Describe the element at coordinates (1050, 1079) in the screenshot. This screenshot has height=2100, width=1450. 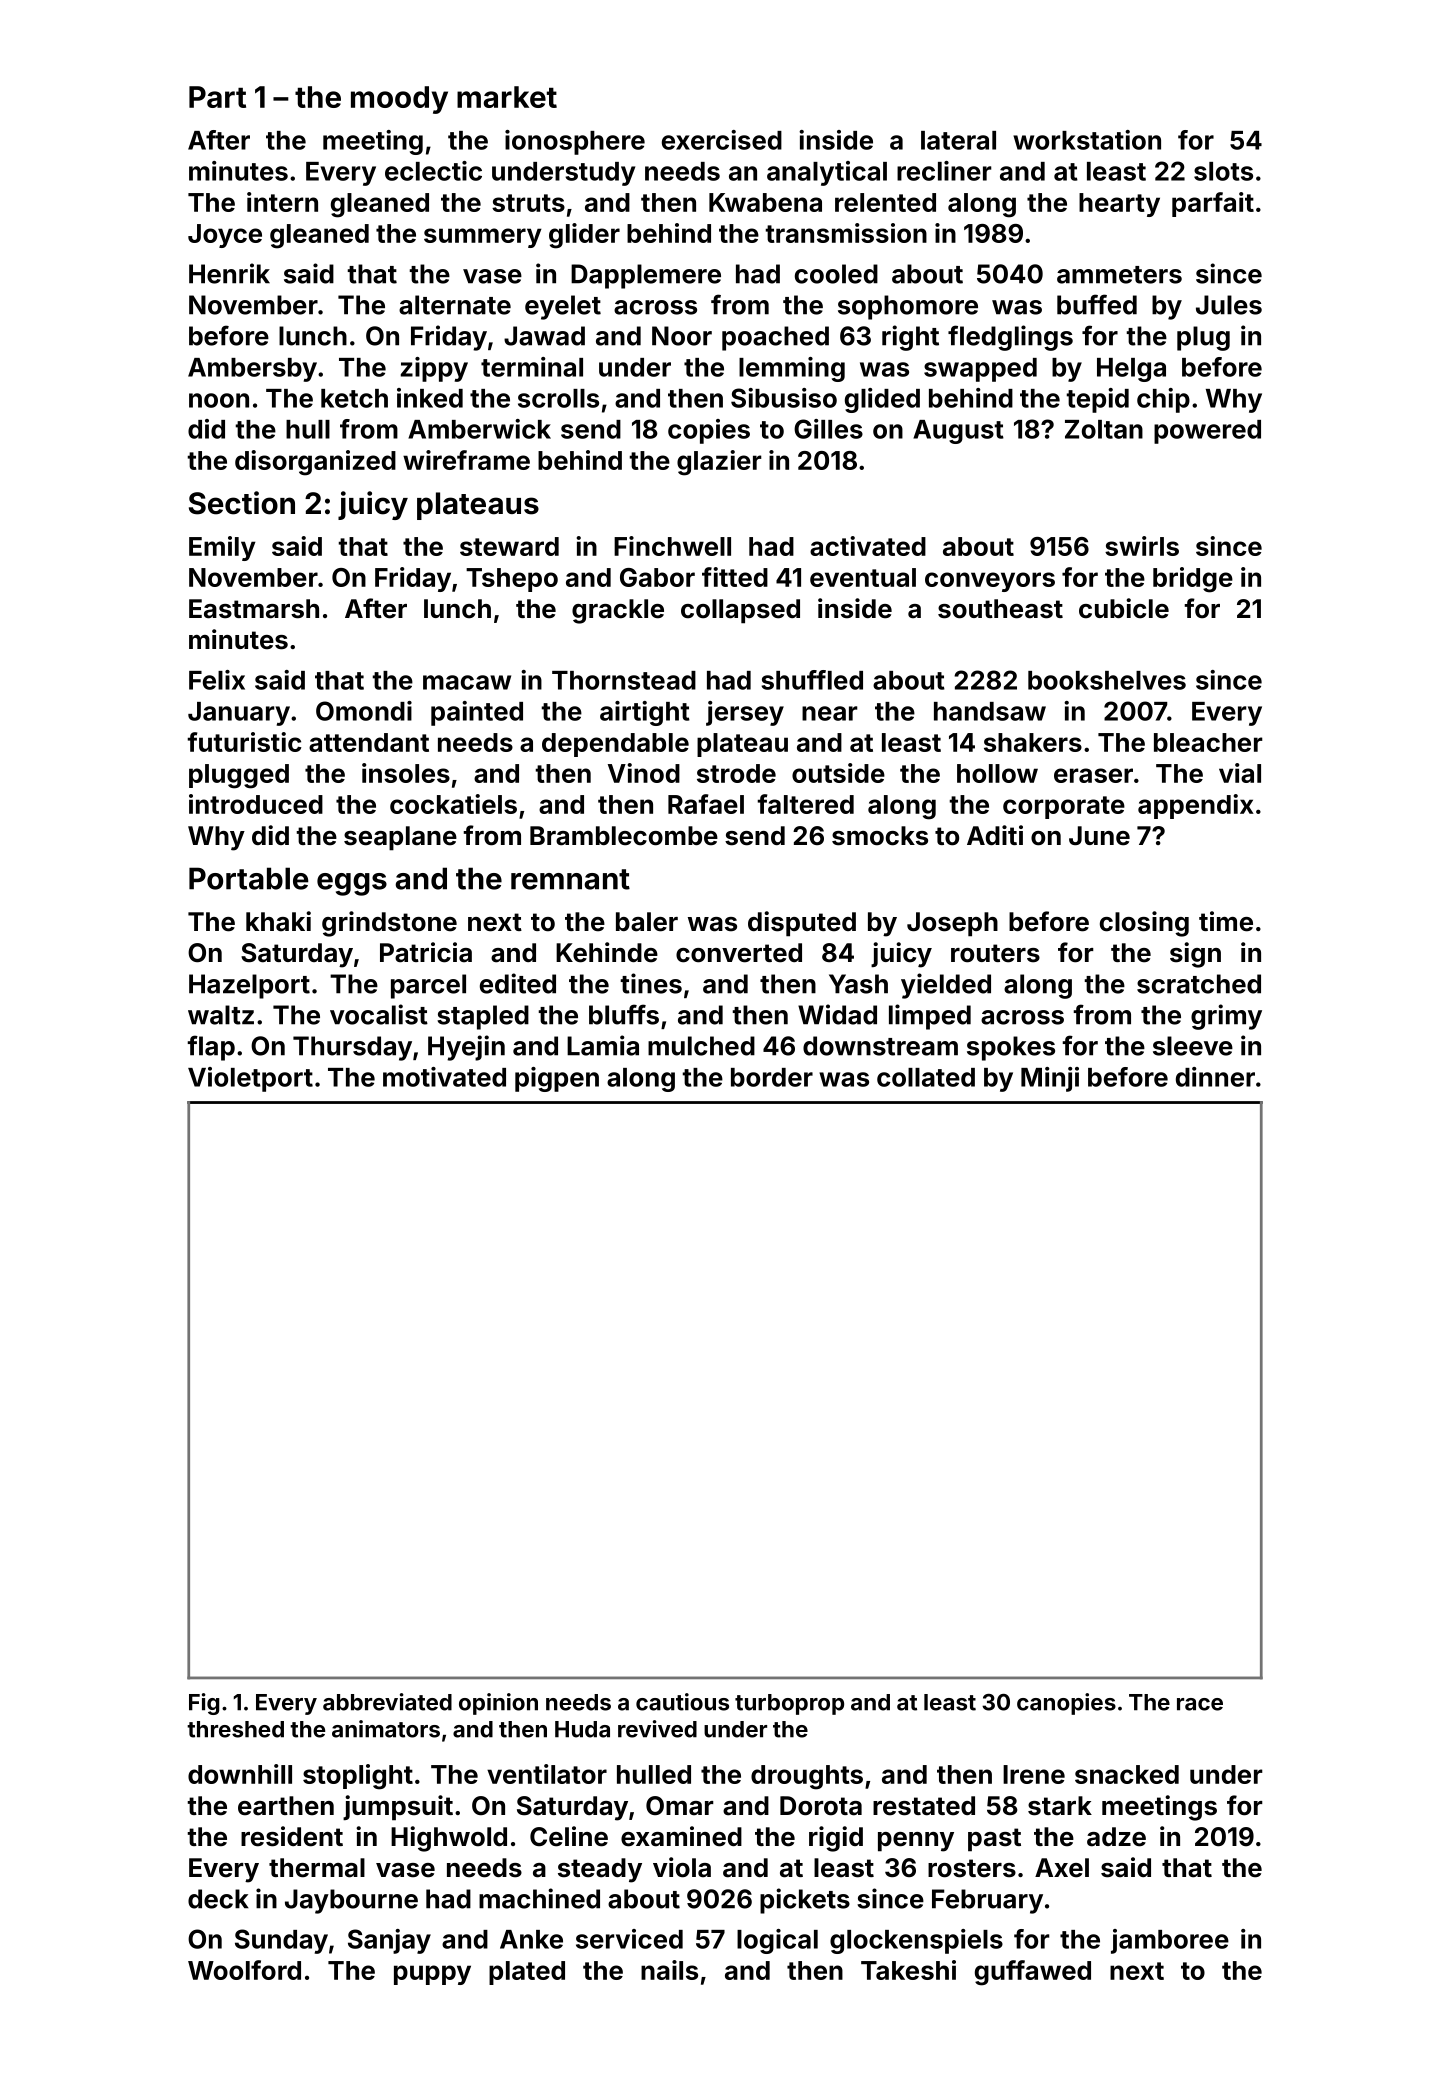
I see `Minji` at that location.
